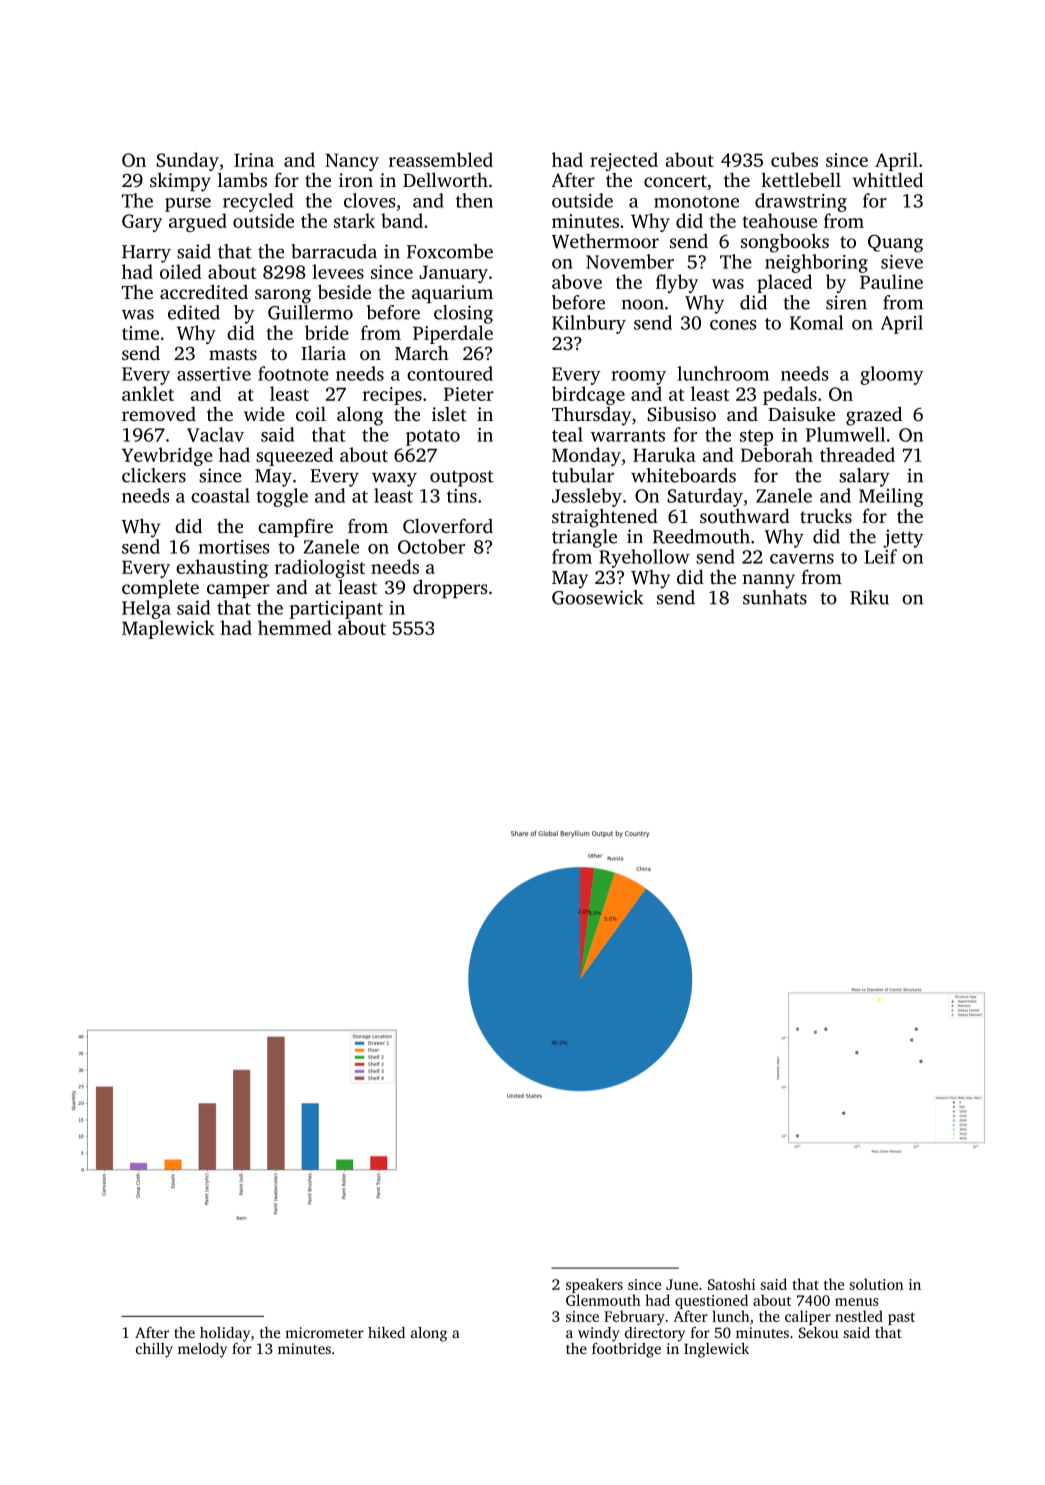 The height and width of the page is (1485, 1045). Describe the element at coordinates (768, 581) in the page. I see `nanny` at that location.
